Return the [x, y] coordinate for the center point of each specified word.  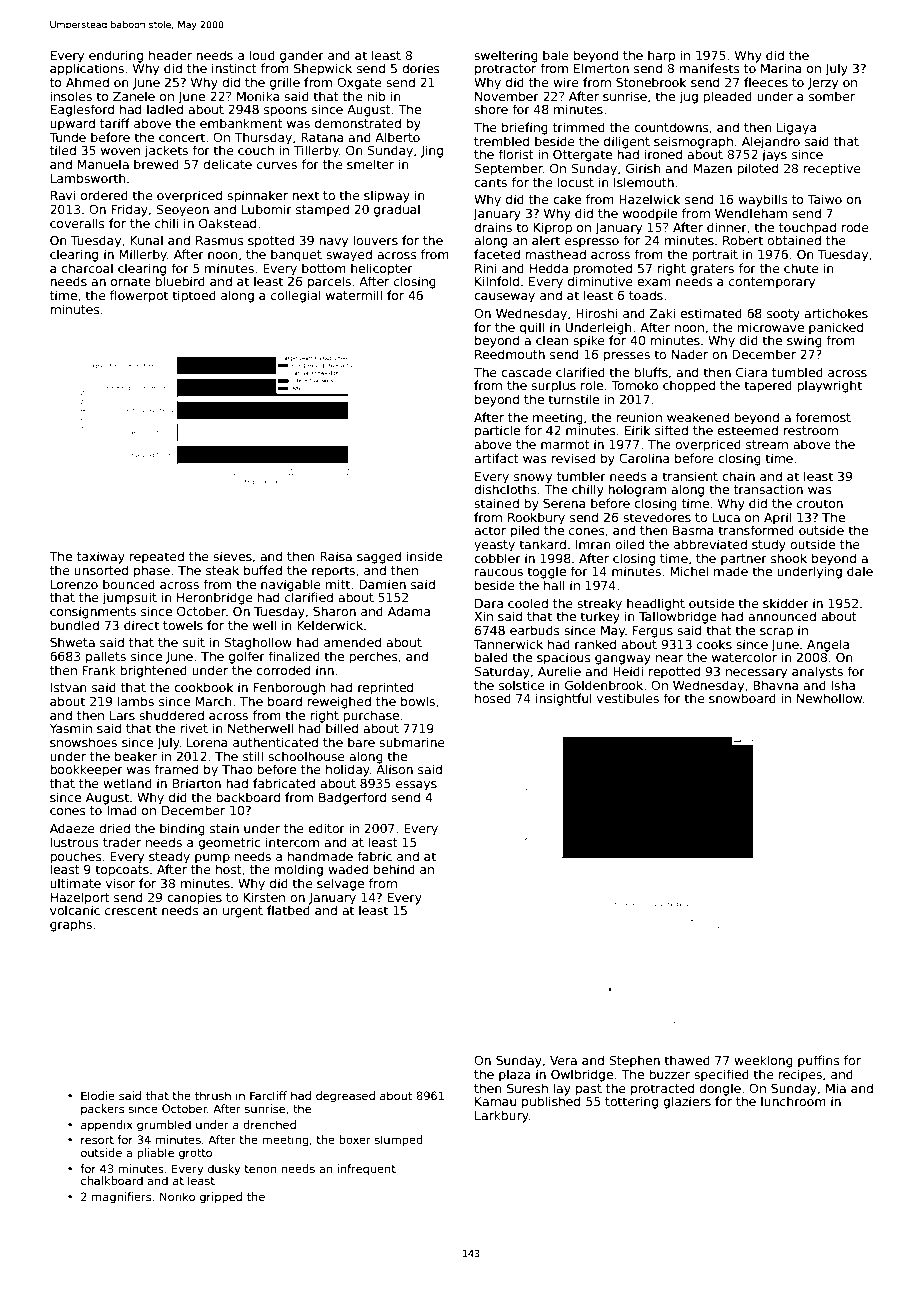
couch [256, 150]
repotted [674, 672]
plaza [515, 1075]
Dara [489, 603]
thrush [213, 1095]
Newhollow [829, 698]
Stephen [634, 1061]
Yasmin [71, 728]
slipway [387, 196]
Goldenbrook [604, 685]
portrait [715, 255]
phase [152, 571]
